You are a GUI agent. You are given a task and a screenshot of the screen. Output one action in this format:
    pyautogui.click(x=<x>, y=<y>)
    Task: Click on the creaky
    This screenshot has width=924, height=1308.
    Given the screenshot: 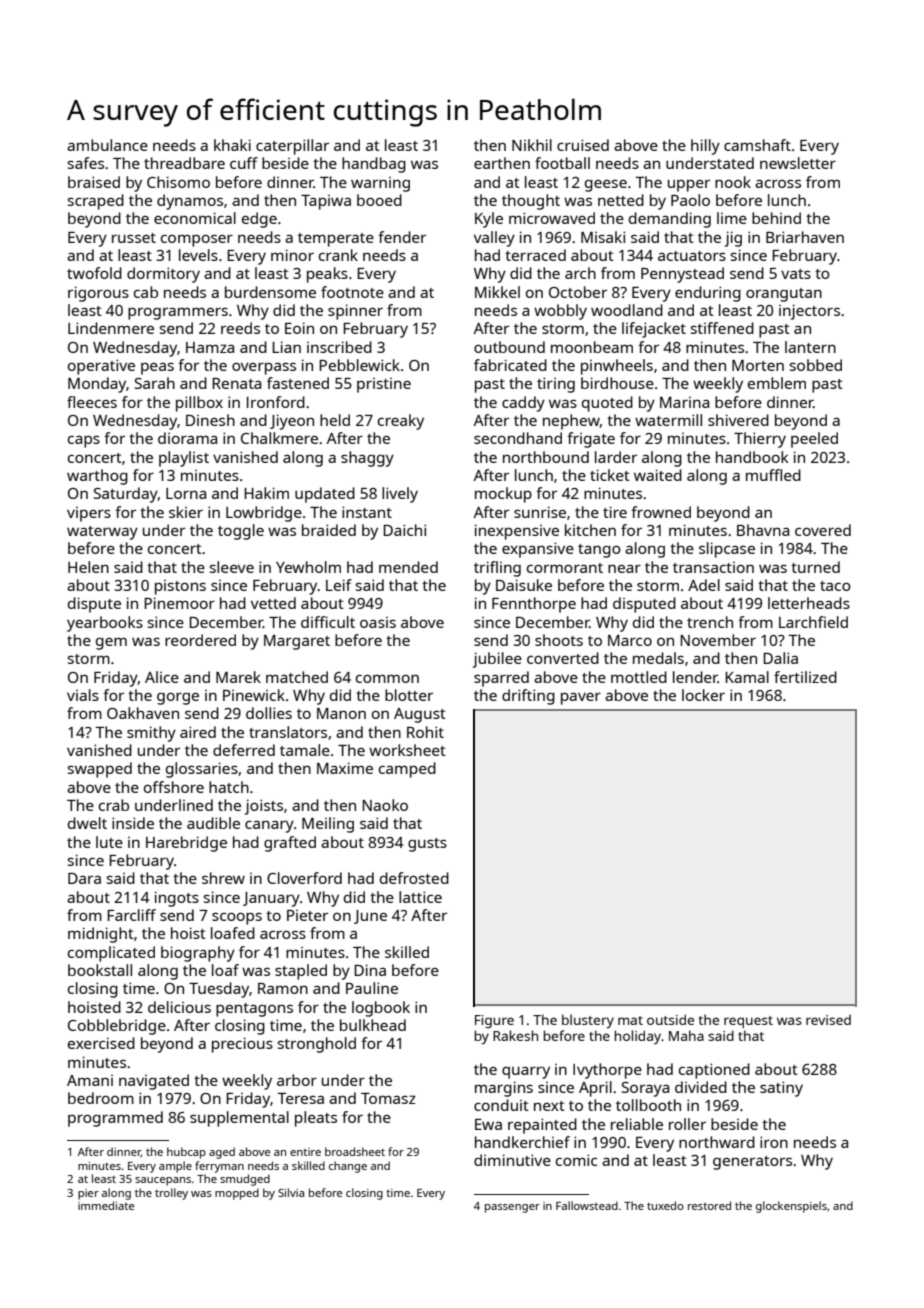 What is the action you would take?
    pyautogui.click(x=401, y=422)
